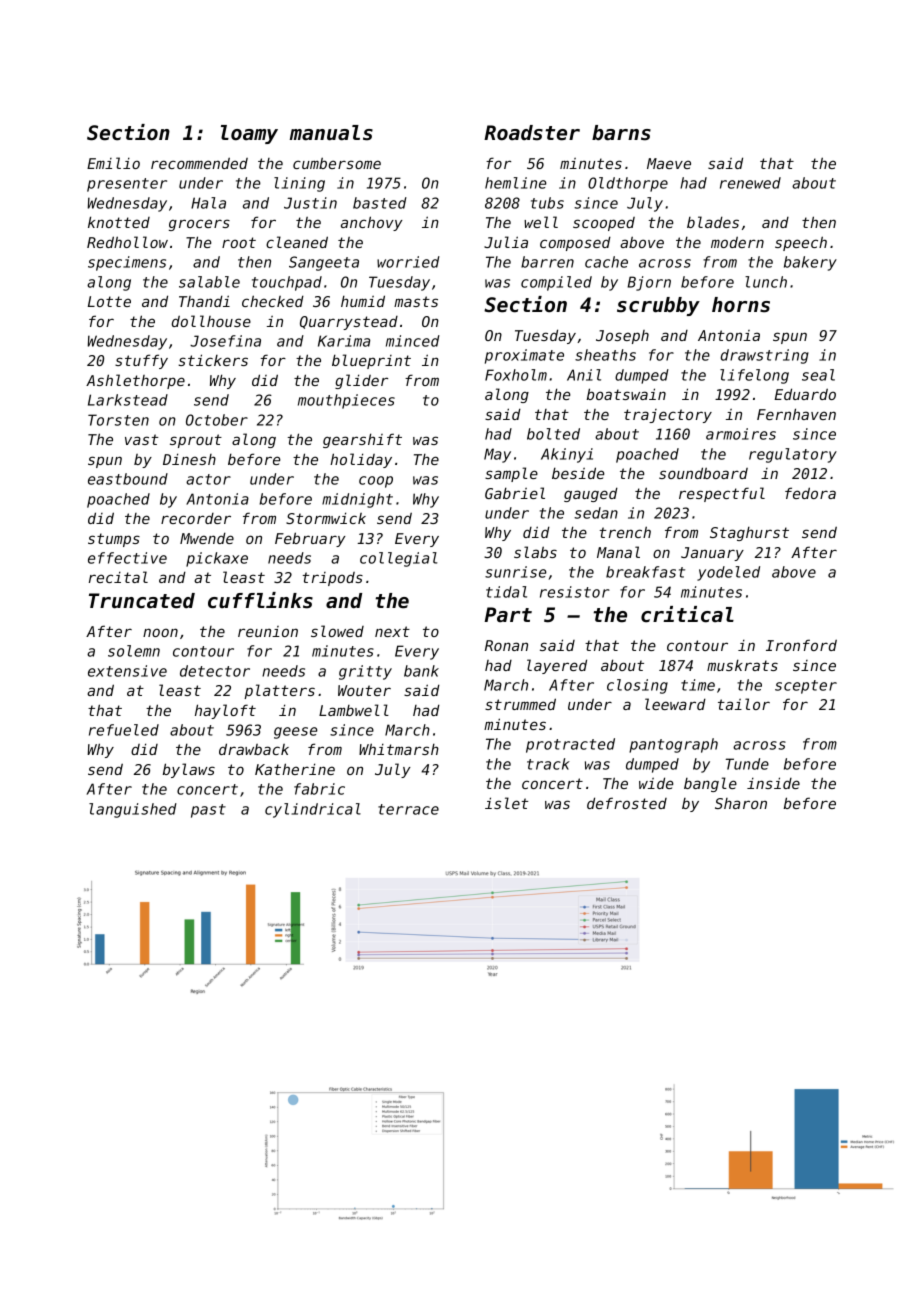  What do you see at coordinates (295, 769) in the screenshot?
I see `Katherine` at bounding box center [295, 769].
